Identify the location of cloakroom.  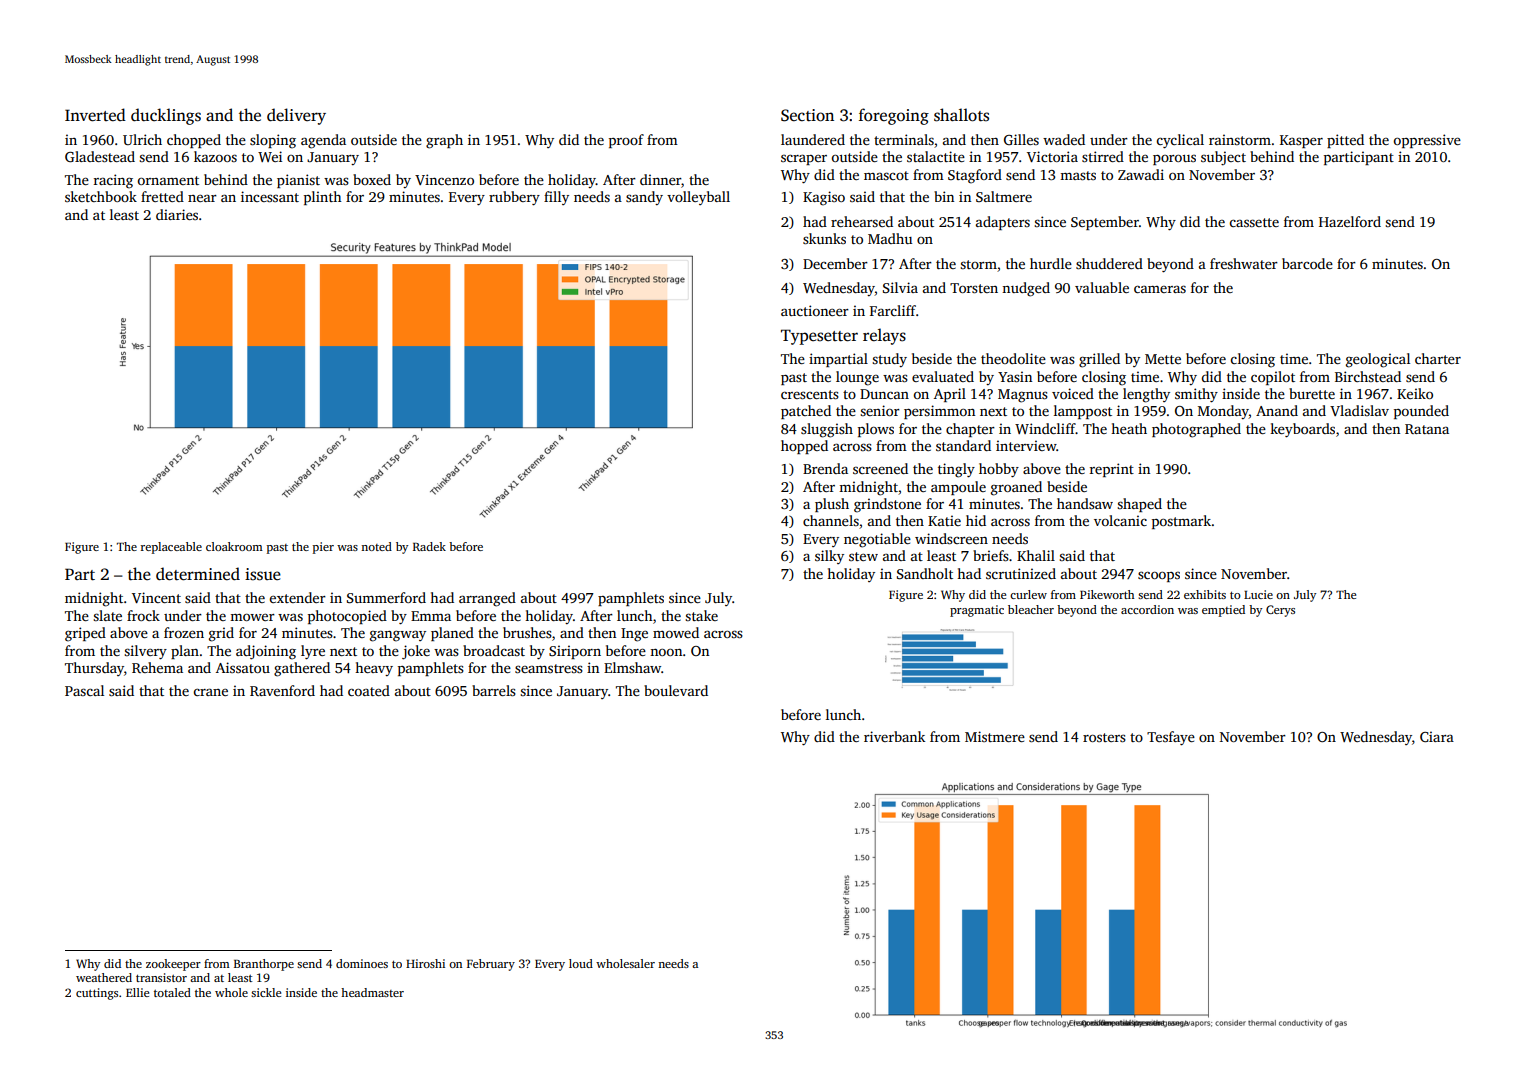
(234, 546).
